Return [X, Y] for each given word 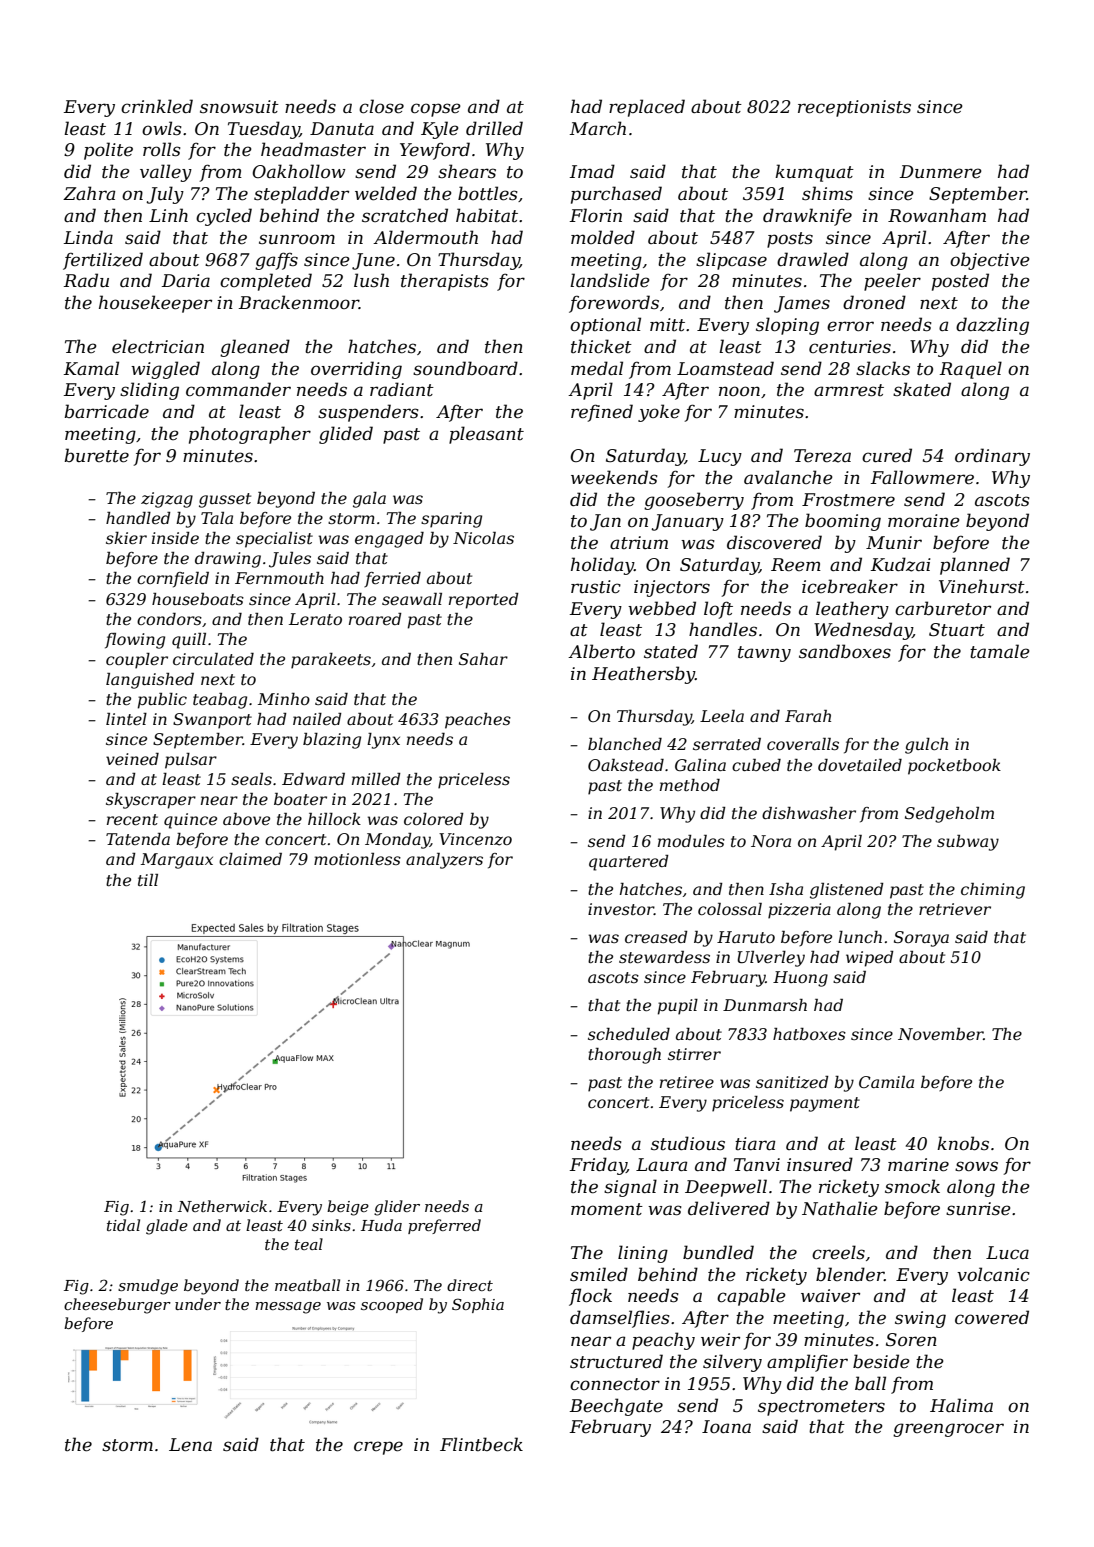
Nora [771, 841]
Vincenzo [475, 839]
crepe [378, 1448]
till [148, 880]
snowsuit [239, 107]
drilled [494, 128]
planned [975, 566]
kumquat [814, 173]
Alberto [601, 651]
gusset [225, 500]
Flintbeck [481, 1444]
